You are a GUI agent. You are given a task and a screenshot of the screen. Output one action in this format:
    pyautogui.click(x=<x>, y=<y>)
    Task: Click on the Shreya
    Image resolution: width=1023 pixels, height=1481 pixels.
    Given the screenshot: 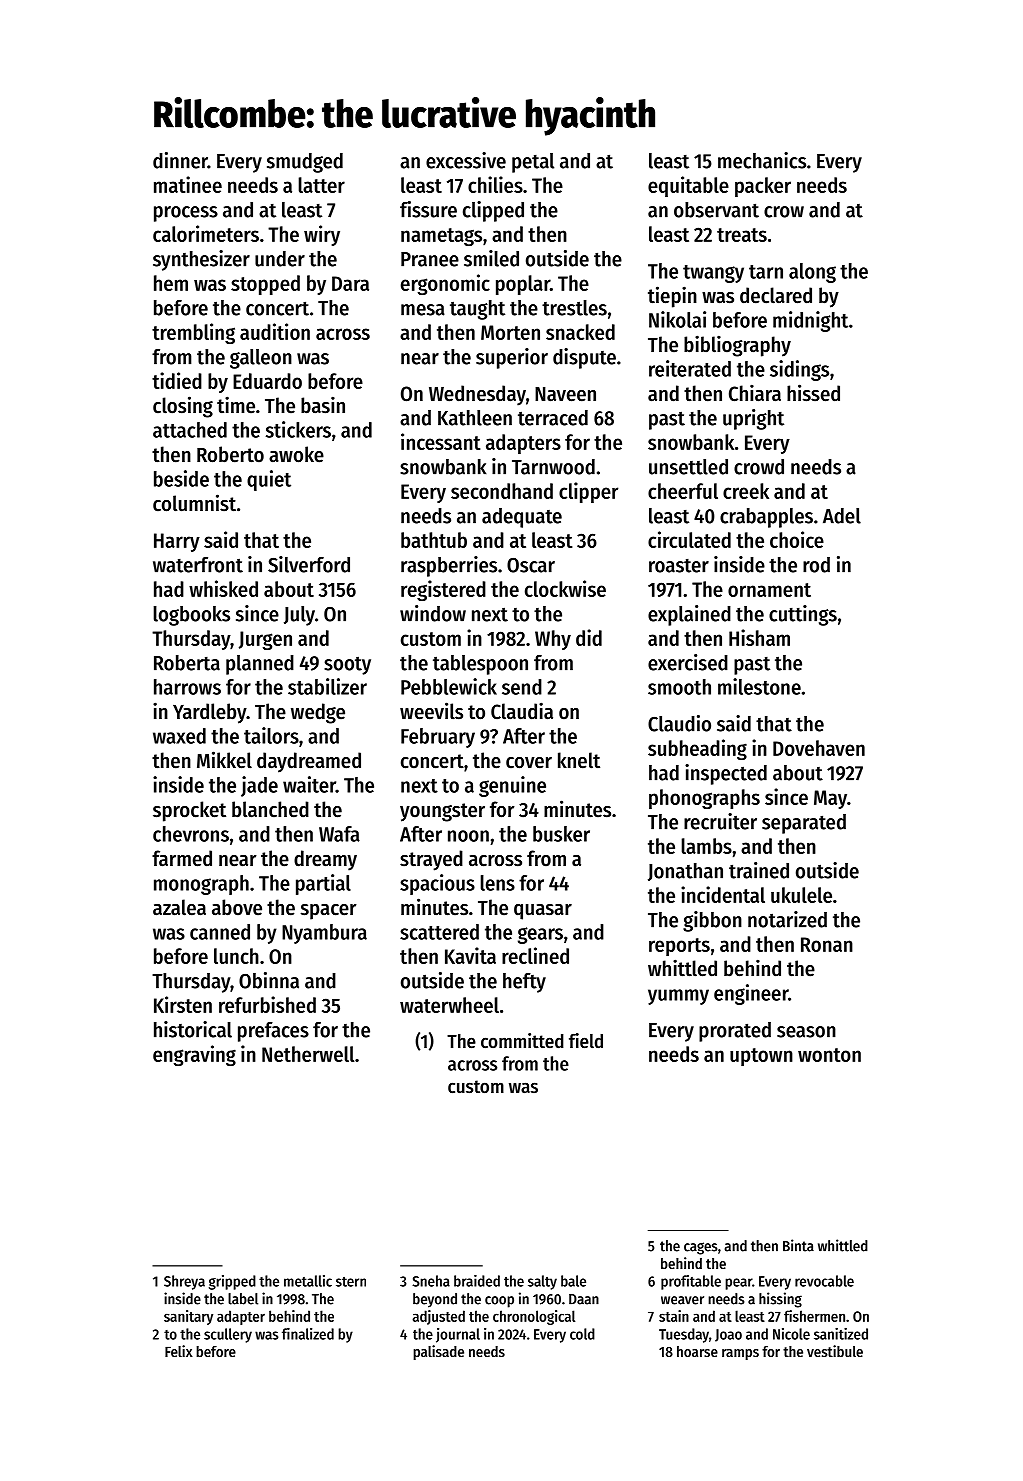 What is the action you would take?
    pyautogui.click(x=184, y=1282)
